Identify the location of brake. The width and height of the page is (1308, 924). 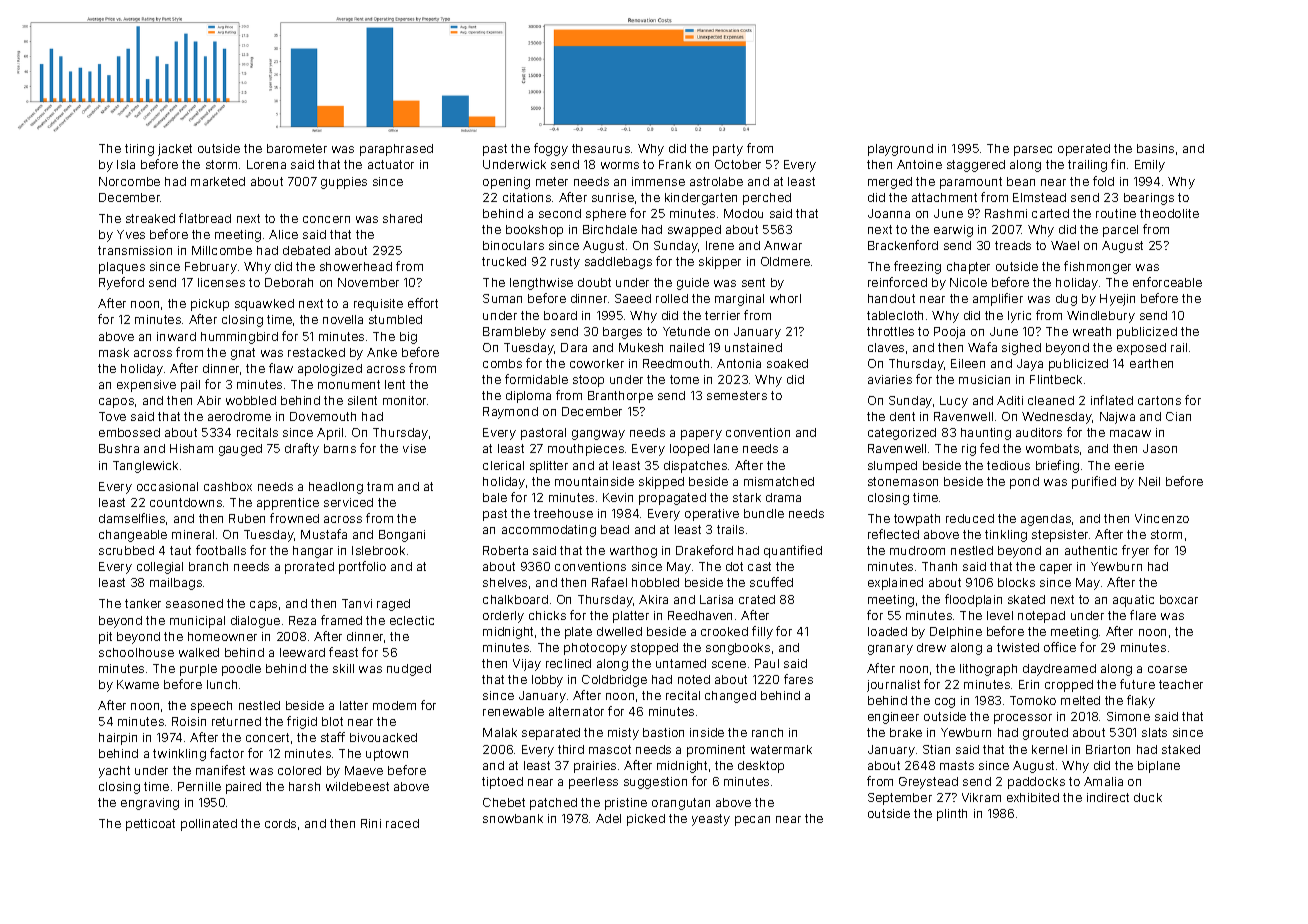
(906, 732).
